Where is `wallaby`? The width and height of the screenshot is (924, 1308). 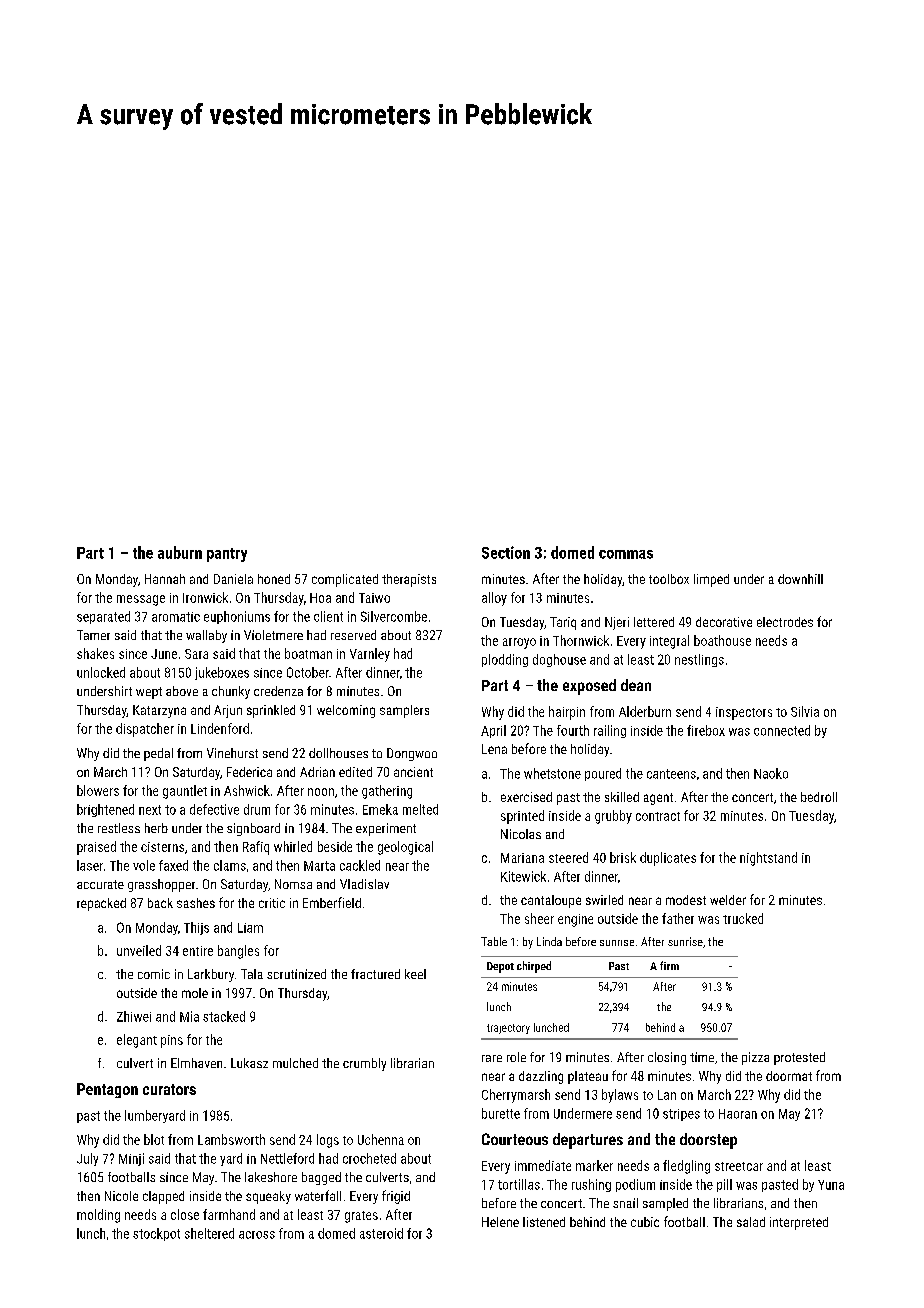
wallaby is located at coordinates (206, 636).
